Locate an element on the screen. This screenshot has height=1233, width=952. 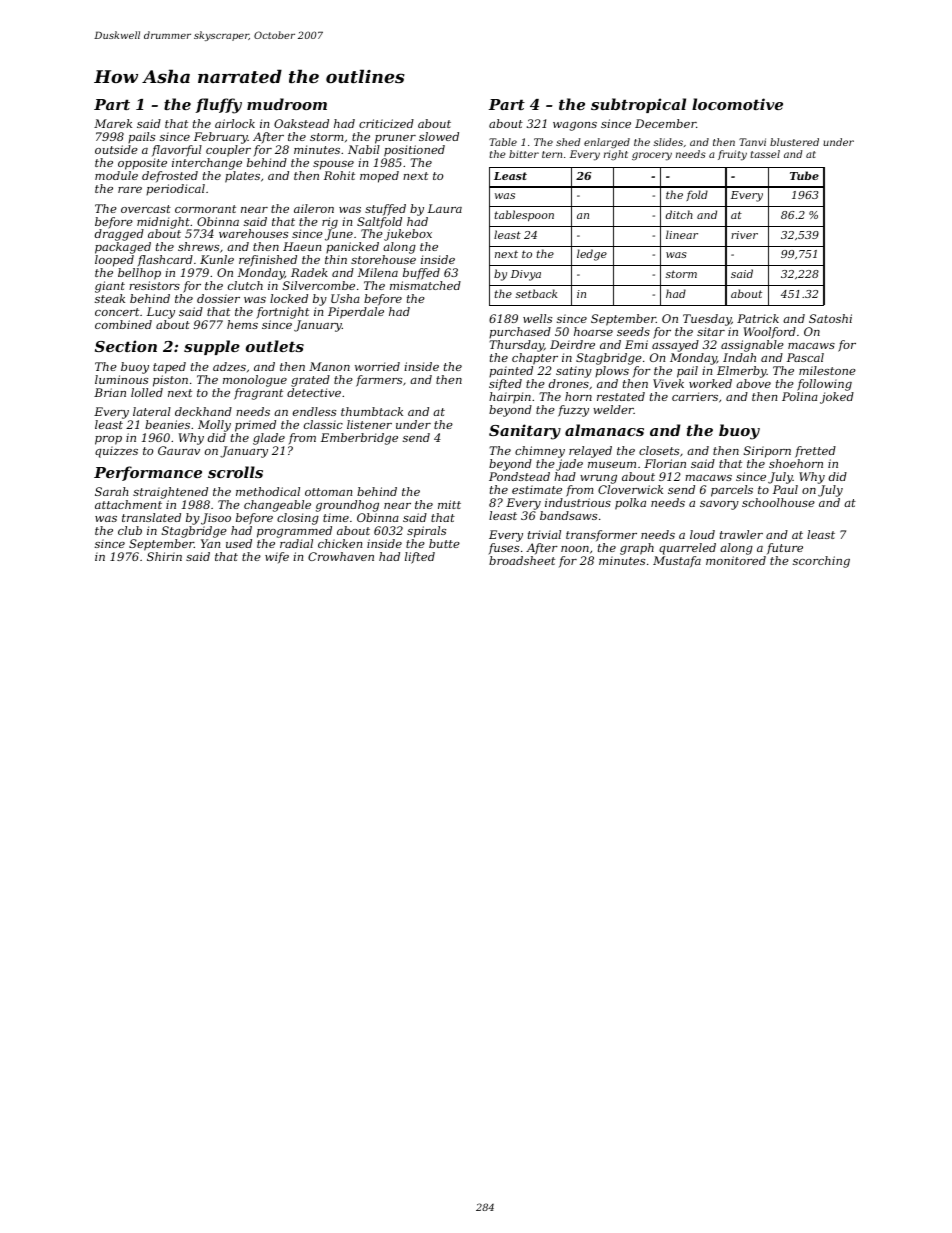
dragged is located at coordinates (119, 235).
